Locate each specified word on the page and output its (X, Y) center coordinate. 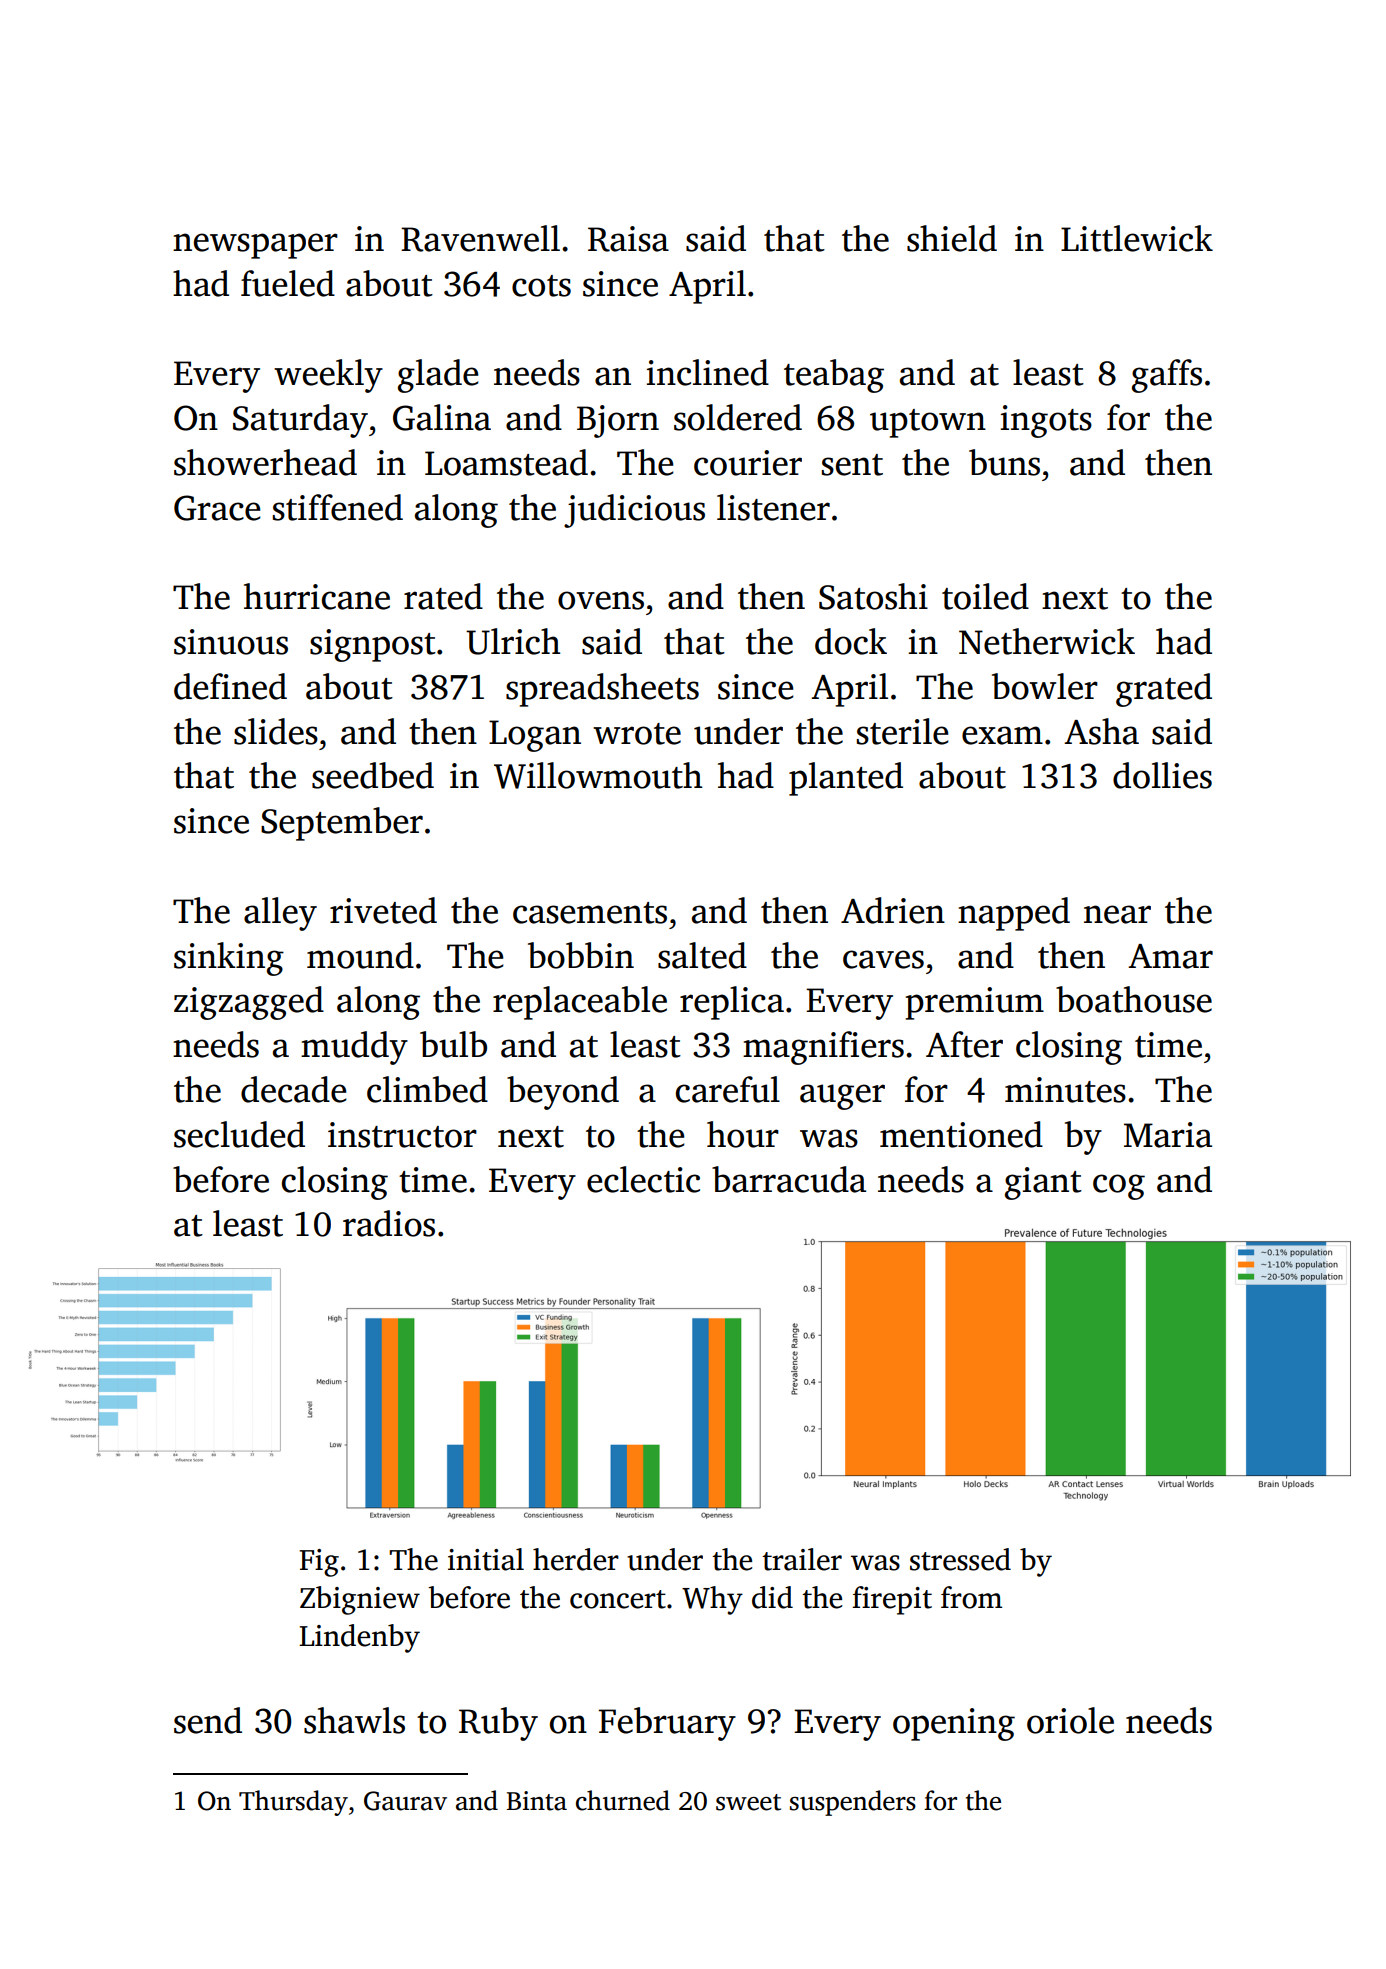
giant (1043, 1183)
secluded (239, 1134)
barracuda (789, 1179)
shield (952, 238)
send (208, 1720)
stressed (960, 1559)
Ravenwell (480, 238)
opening (954, 1724)
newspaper (255, 246)
